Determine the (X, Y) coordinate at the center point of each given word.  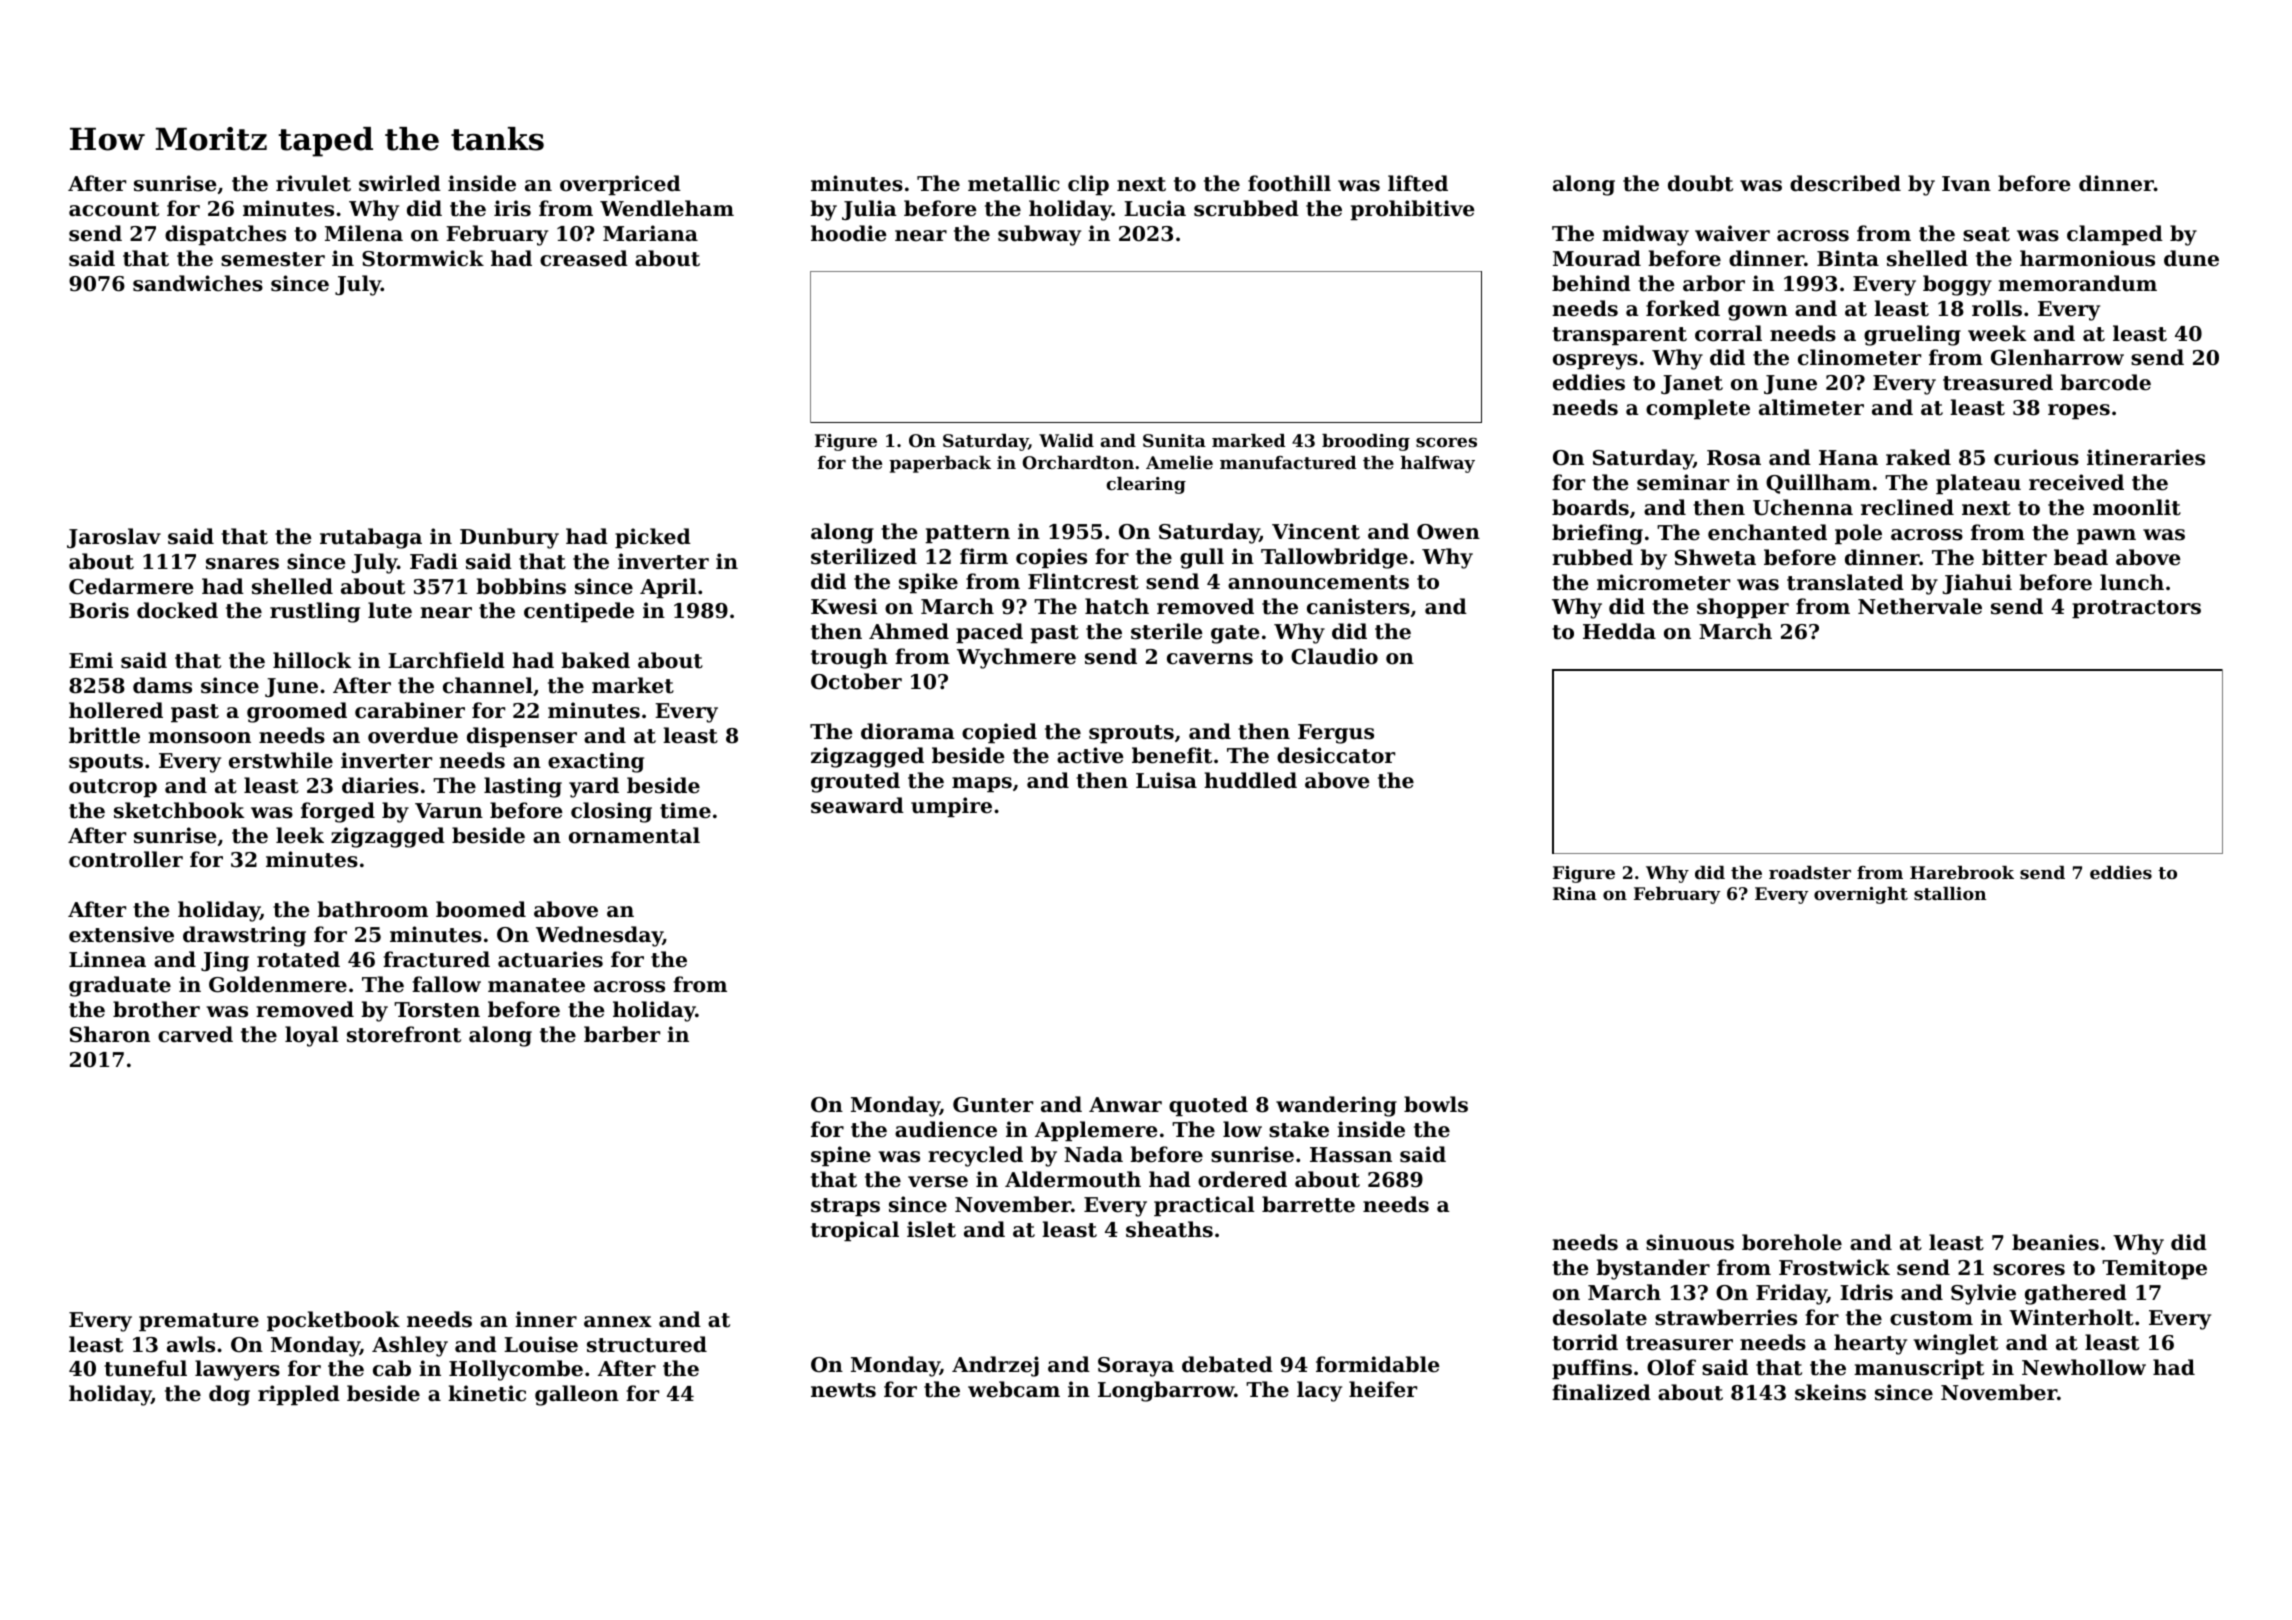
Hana (1848, 458)
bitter (2014, 557)
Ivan (1966, 183)
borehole (1792, 1242)
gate (1235, 634)
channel (488, 685)
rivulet (313, 183)
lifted (1418, 183)
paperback (940, 464)
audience (946, 1129)
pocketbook (333, 1321)
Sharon (110, 1034)
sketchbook (179, 810)
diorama (908, 731)
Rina (1575, 893)
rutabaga (371, 538)
